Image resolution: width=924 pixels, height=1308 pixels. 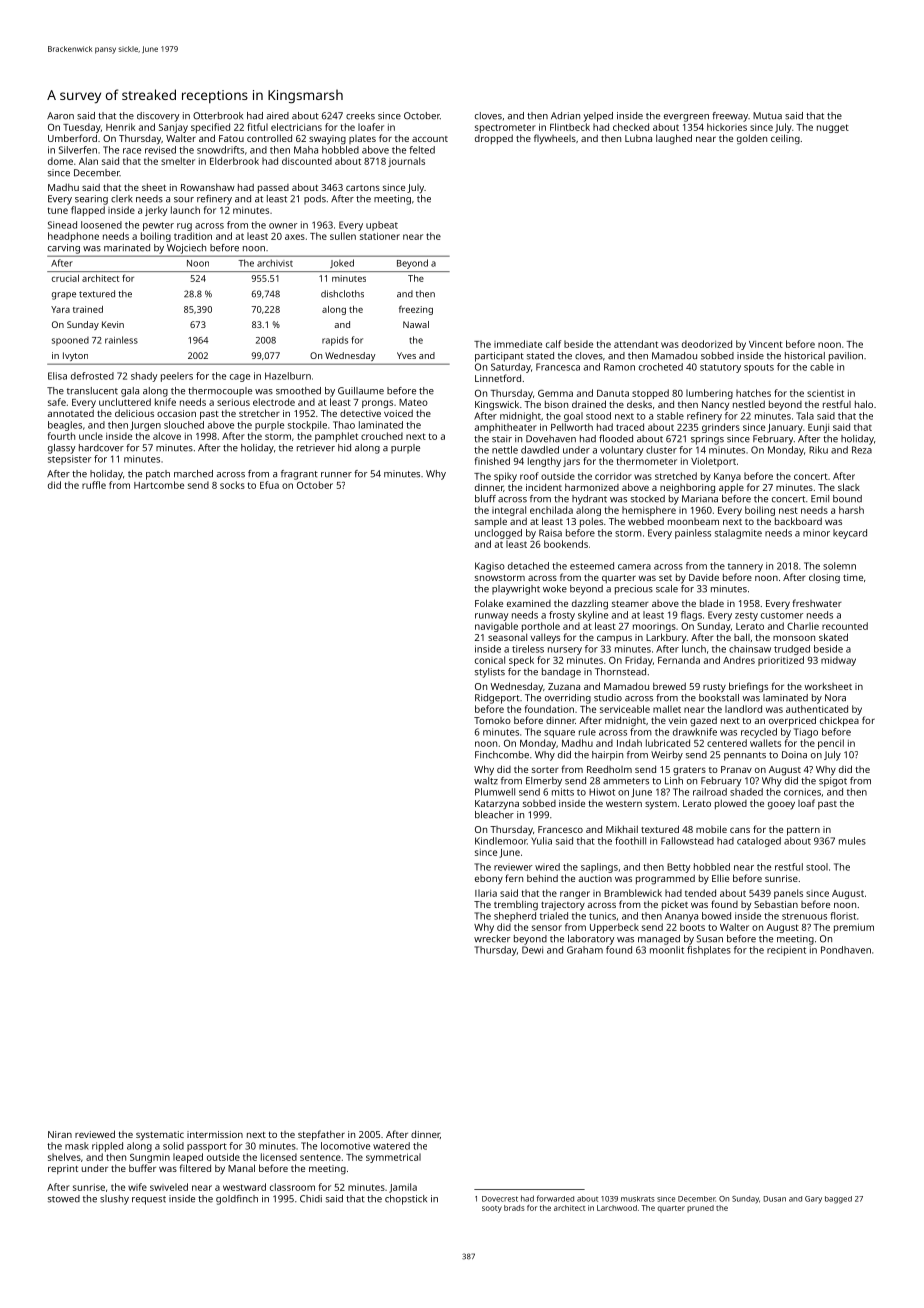 I want to click on discovery, so click(x=158, y=117).
